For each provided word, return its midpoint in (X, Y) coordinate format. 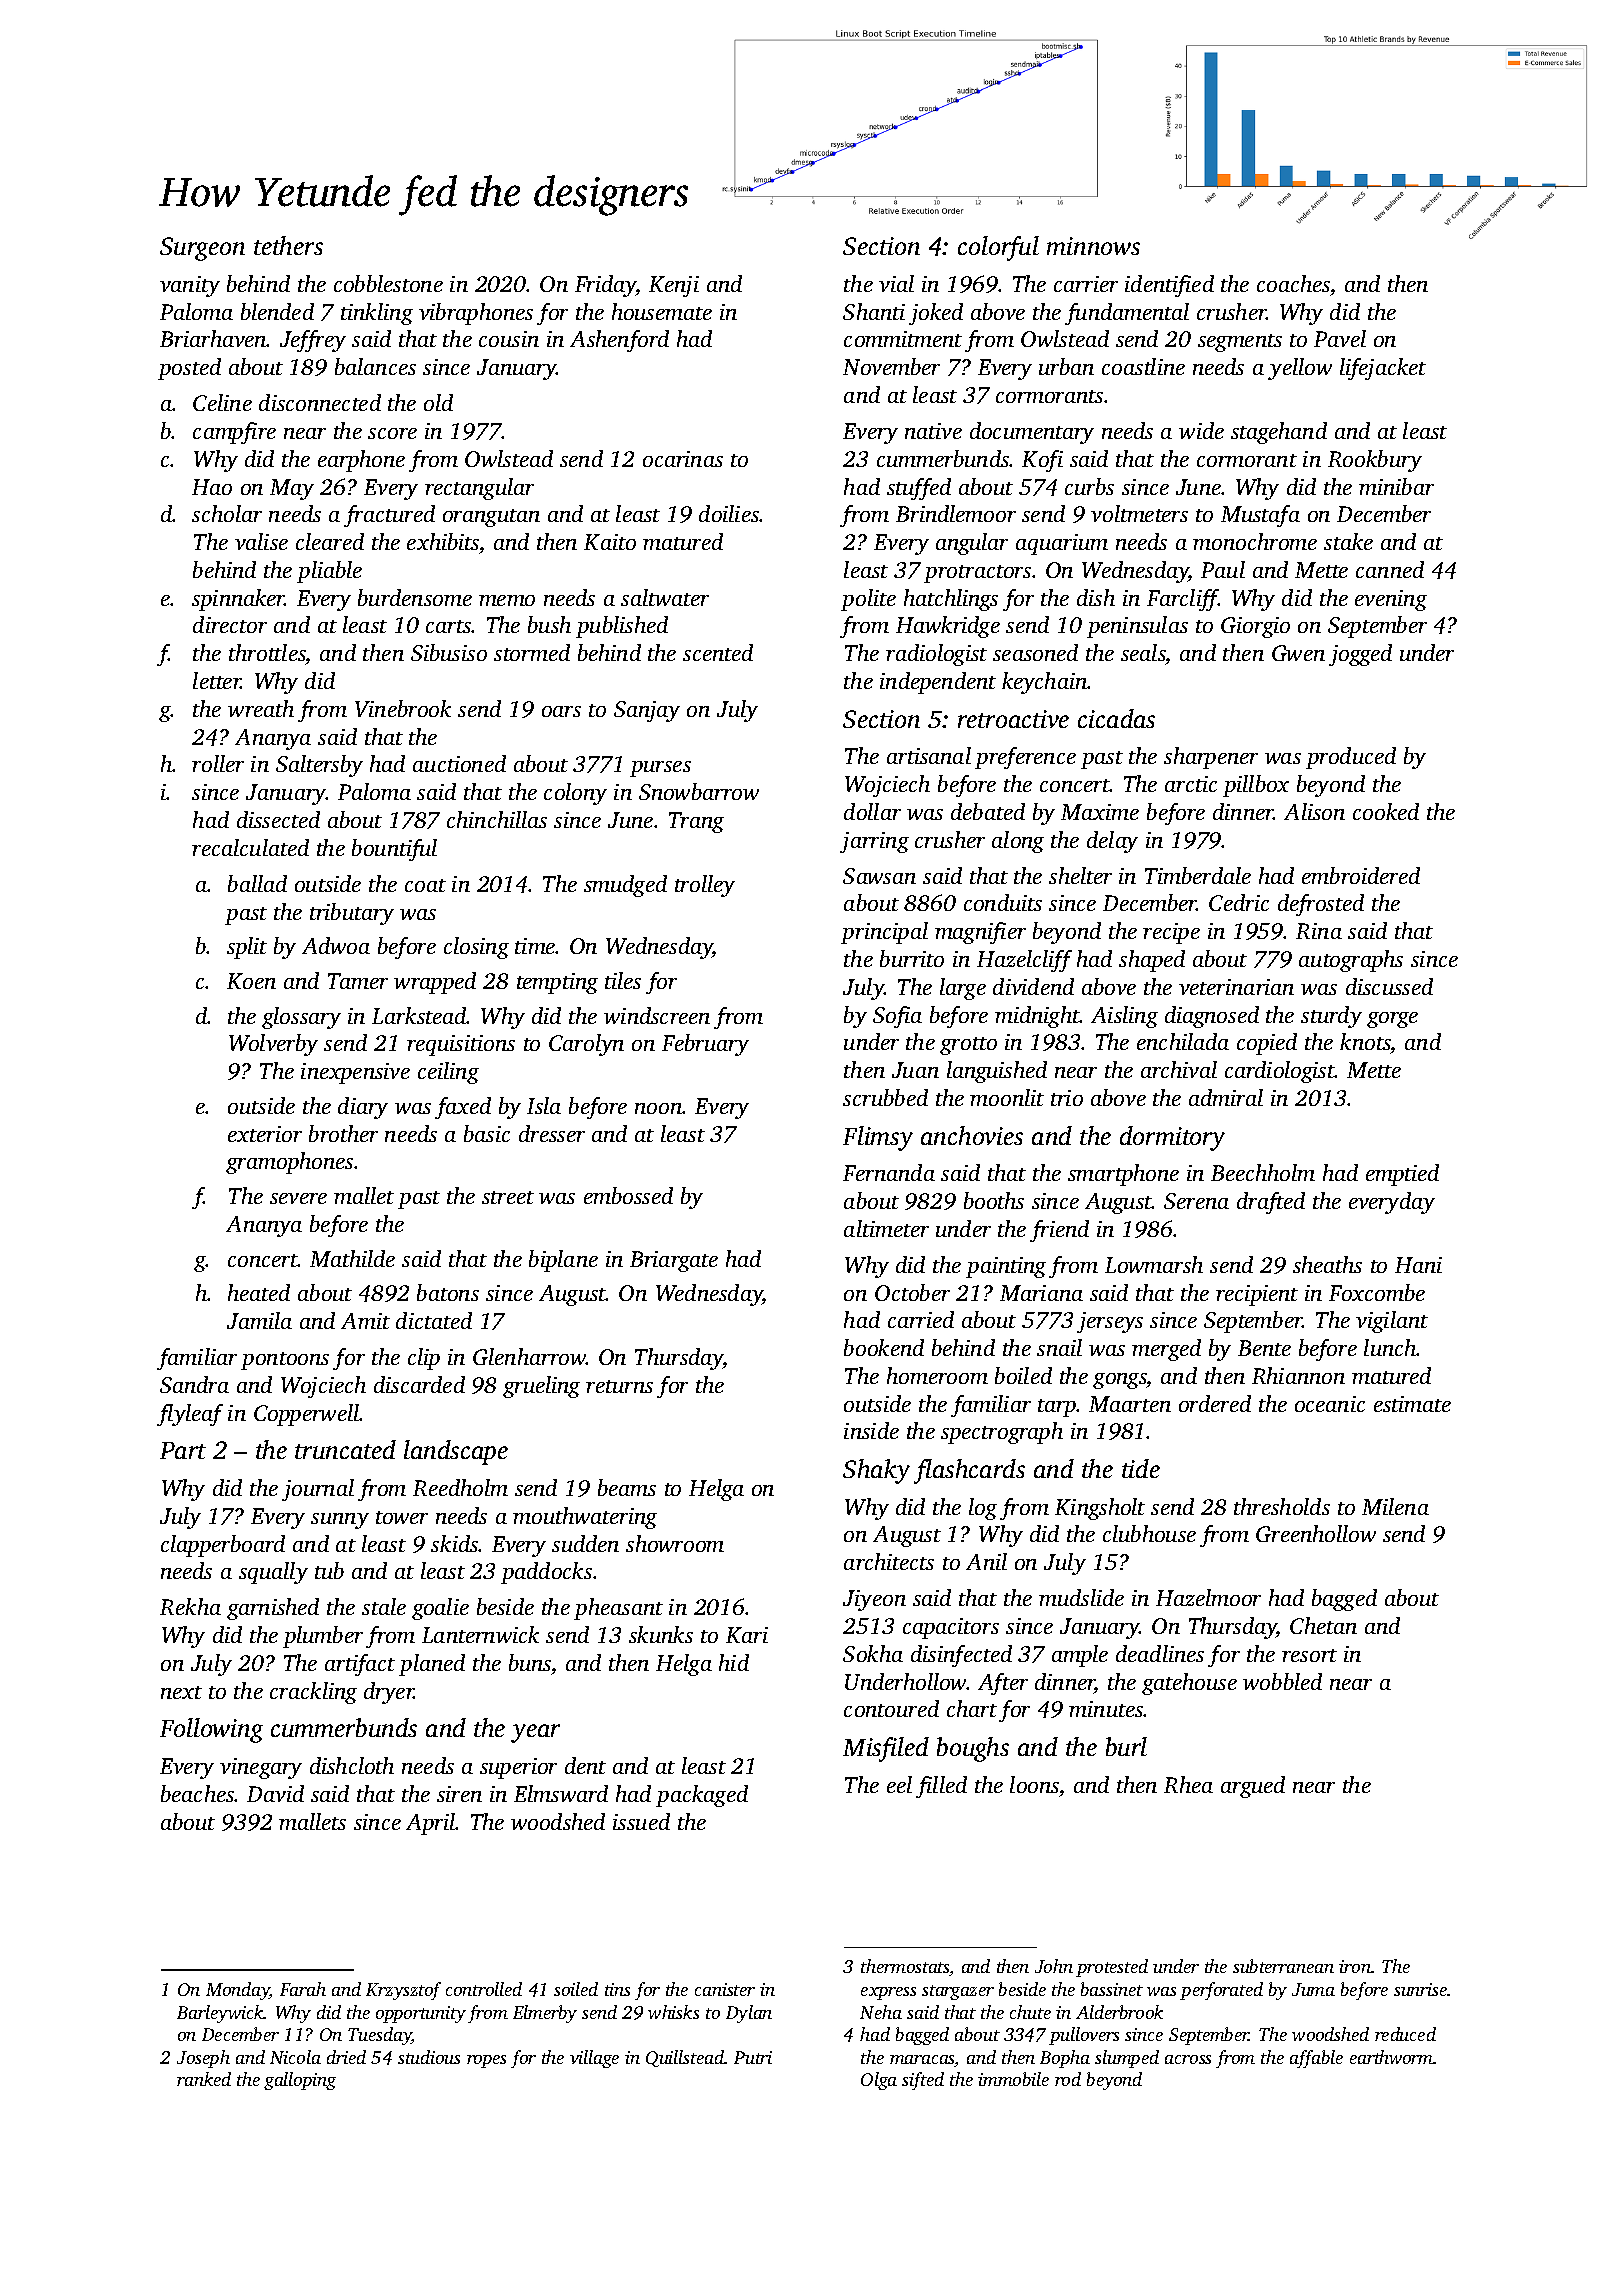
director (230, 624)
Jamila (259, 1320)
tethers (288, 245)
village (594, 2059)
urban (1066, 366)
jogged (1360, 655)
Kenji (674, 286)
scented (718, 652)
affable (1316, 2059)
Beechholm (1263, 1172)
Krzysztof (403, 1991)
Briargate (674, 1261)
